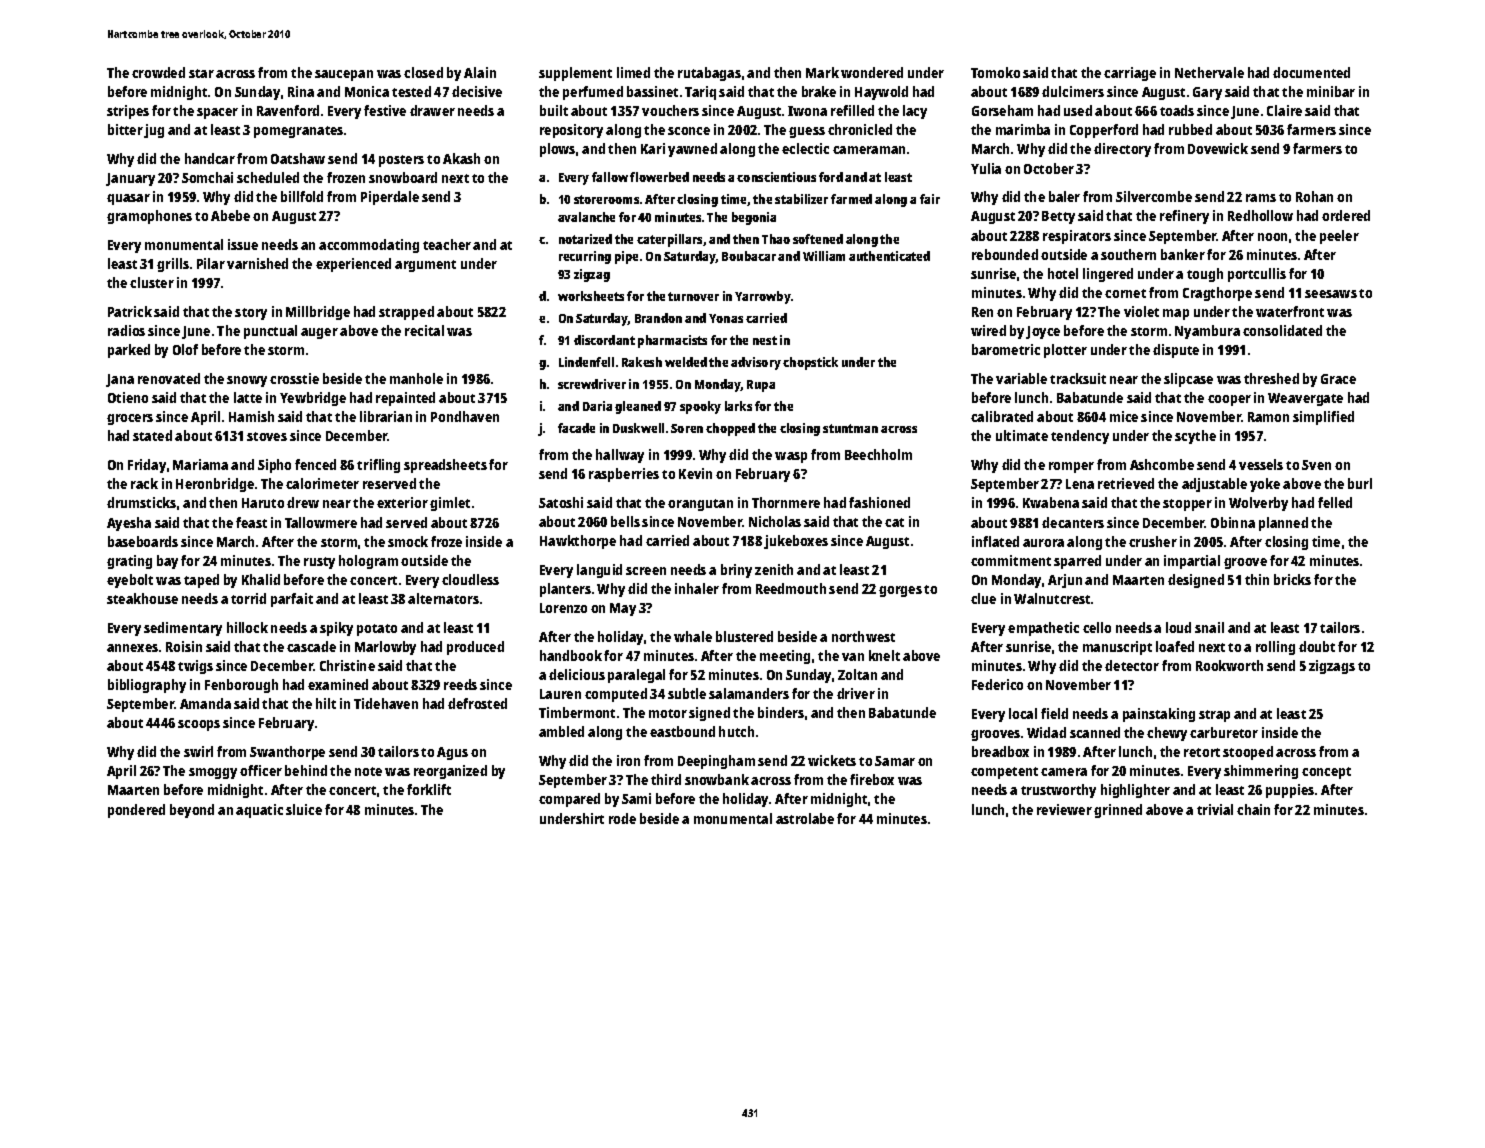 This screenshot has width=1485, height=1148. I want to click on directory, so click(1122, 150).
